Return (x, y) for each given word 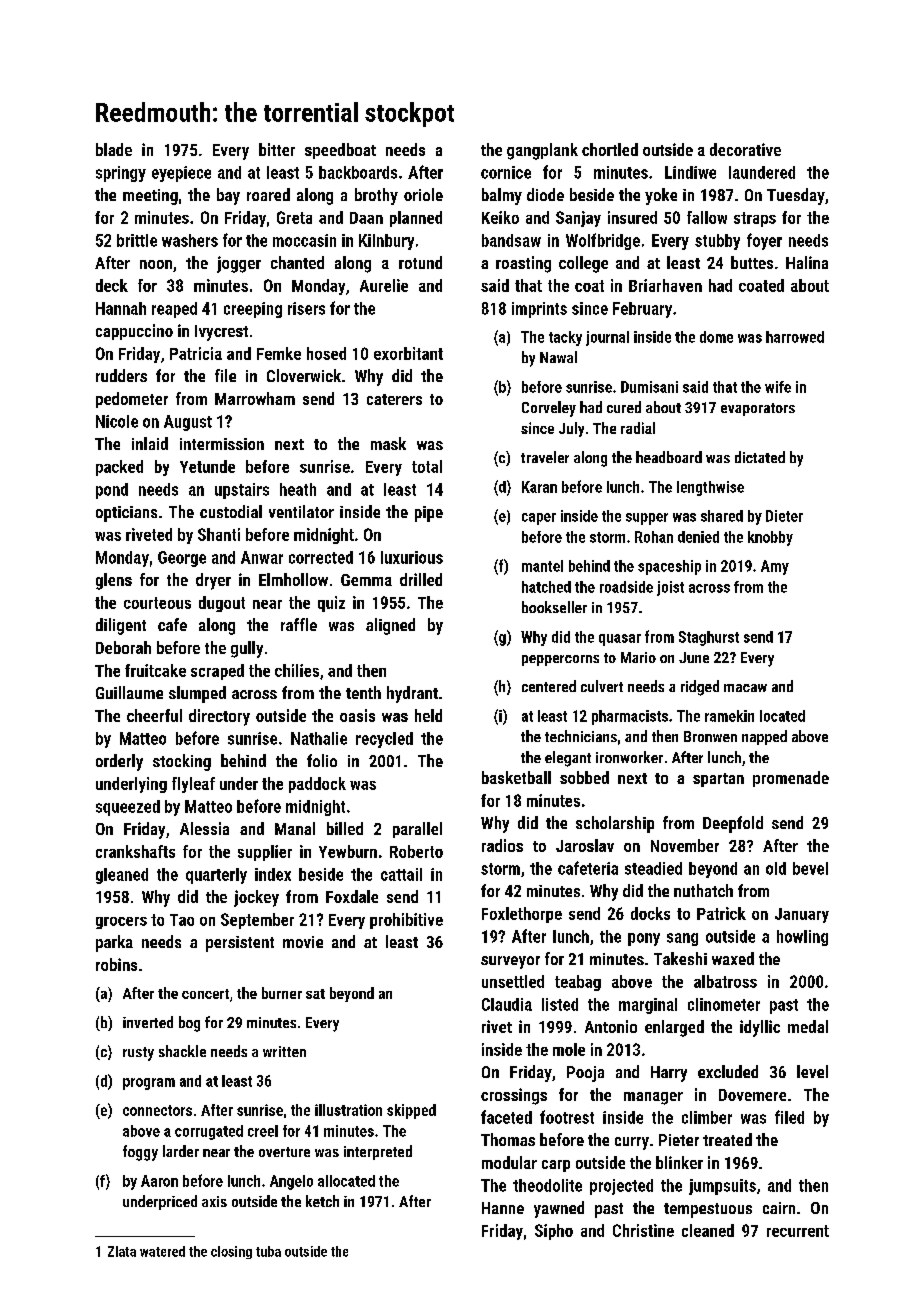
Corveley (549, 409)
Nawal (558, 357)
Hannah (121, 308)
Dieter (784, 516)
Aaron (159, 1181)
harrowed (795, 337)
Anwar (262, 557)
